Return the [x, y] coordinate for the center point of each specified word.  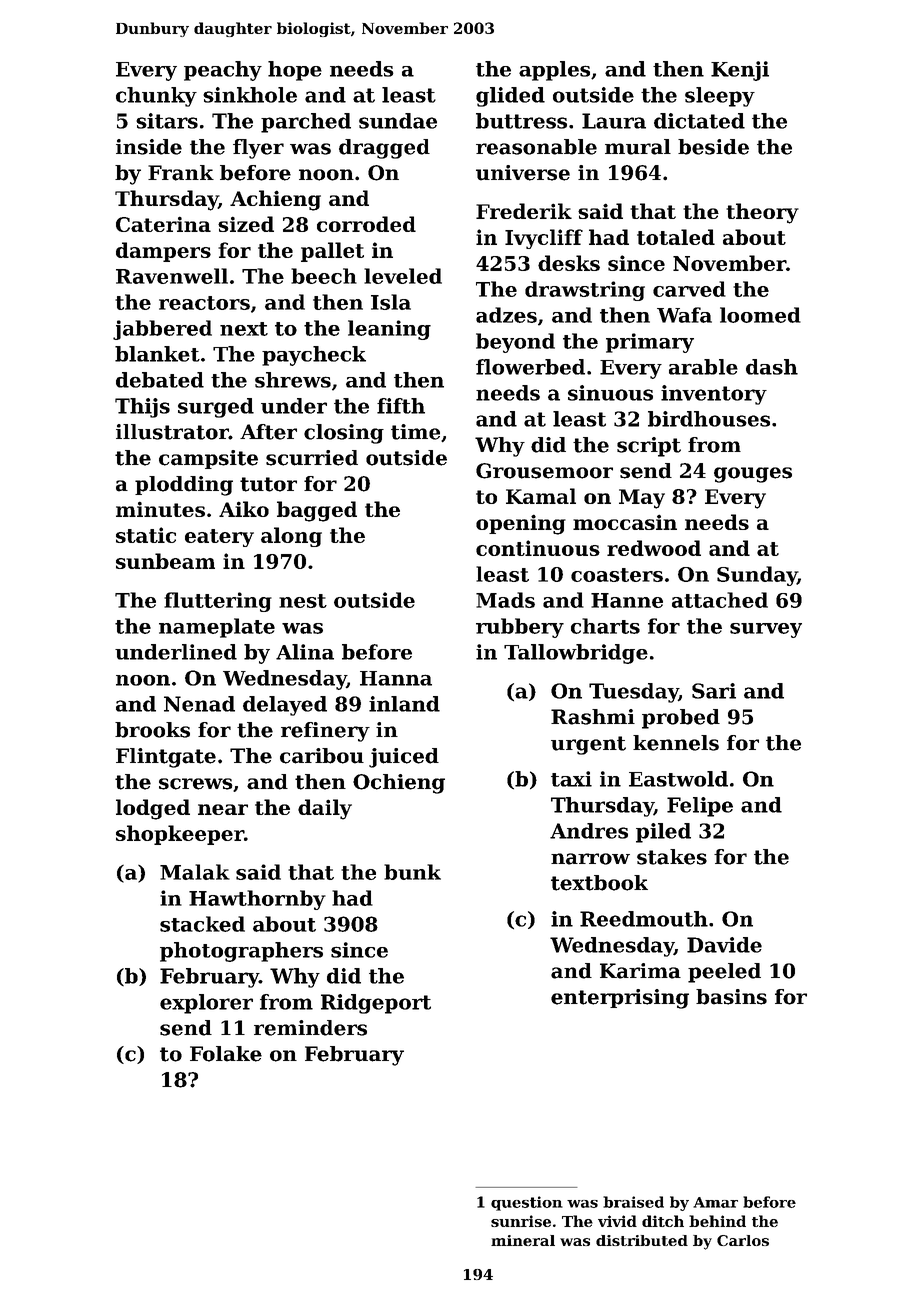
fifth [401, 406]
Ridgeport [376, 1004]
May [642, 499]
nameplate [217, 628]
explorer [206, 1004]
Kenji [740, 71]
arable [703, 367]
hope [295, 71]
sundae [398, 121]
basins [731, 997]
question [527, 1203]
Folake [226, 1054]
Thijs [142, 408]
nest [303, 601]
